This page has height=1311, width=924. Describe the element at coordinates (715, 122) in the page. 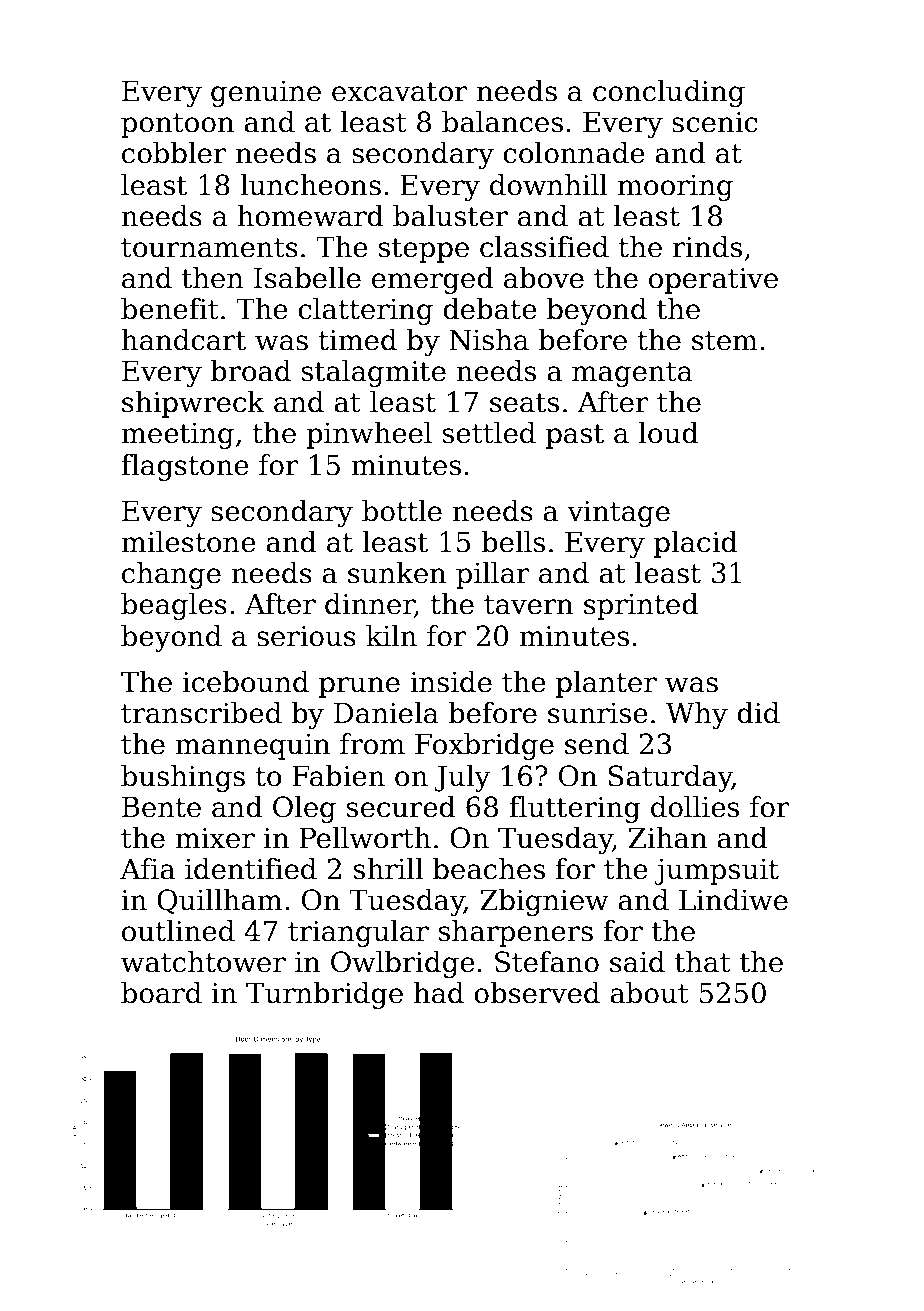

I see `scenic` at that location.
